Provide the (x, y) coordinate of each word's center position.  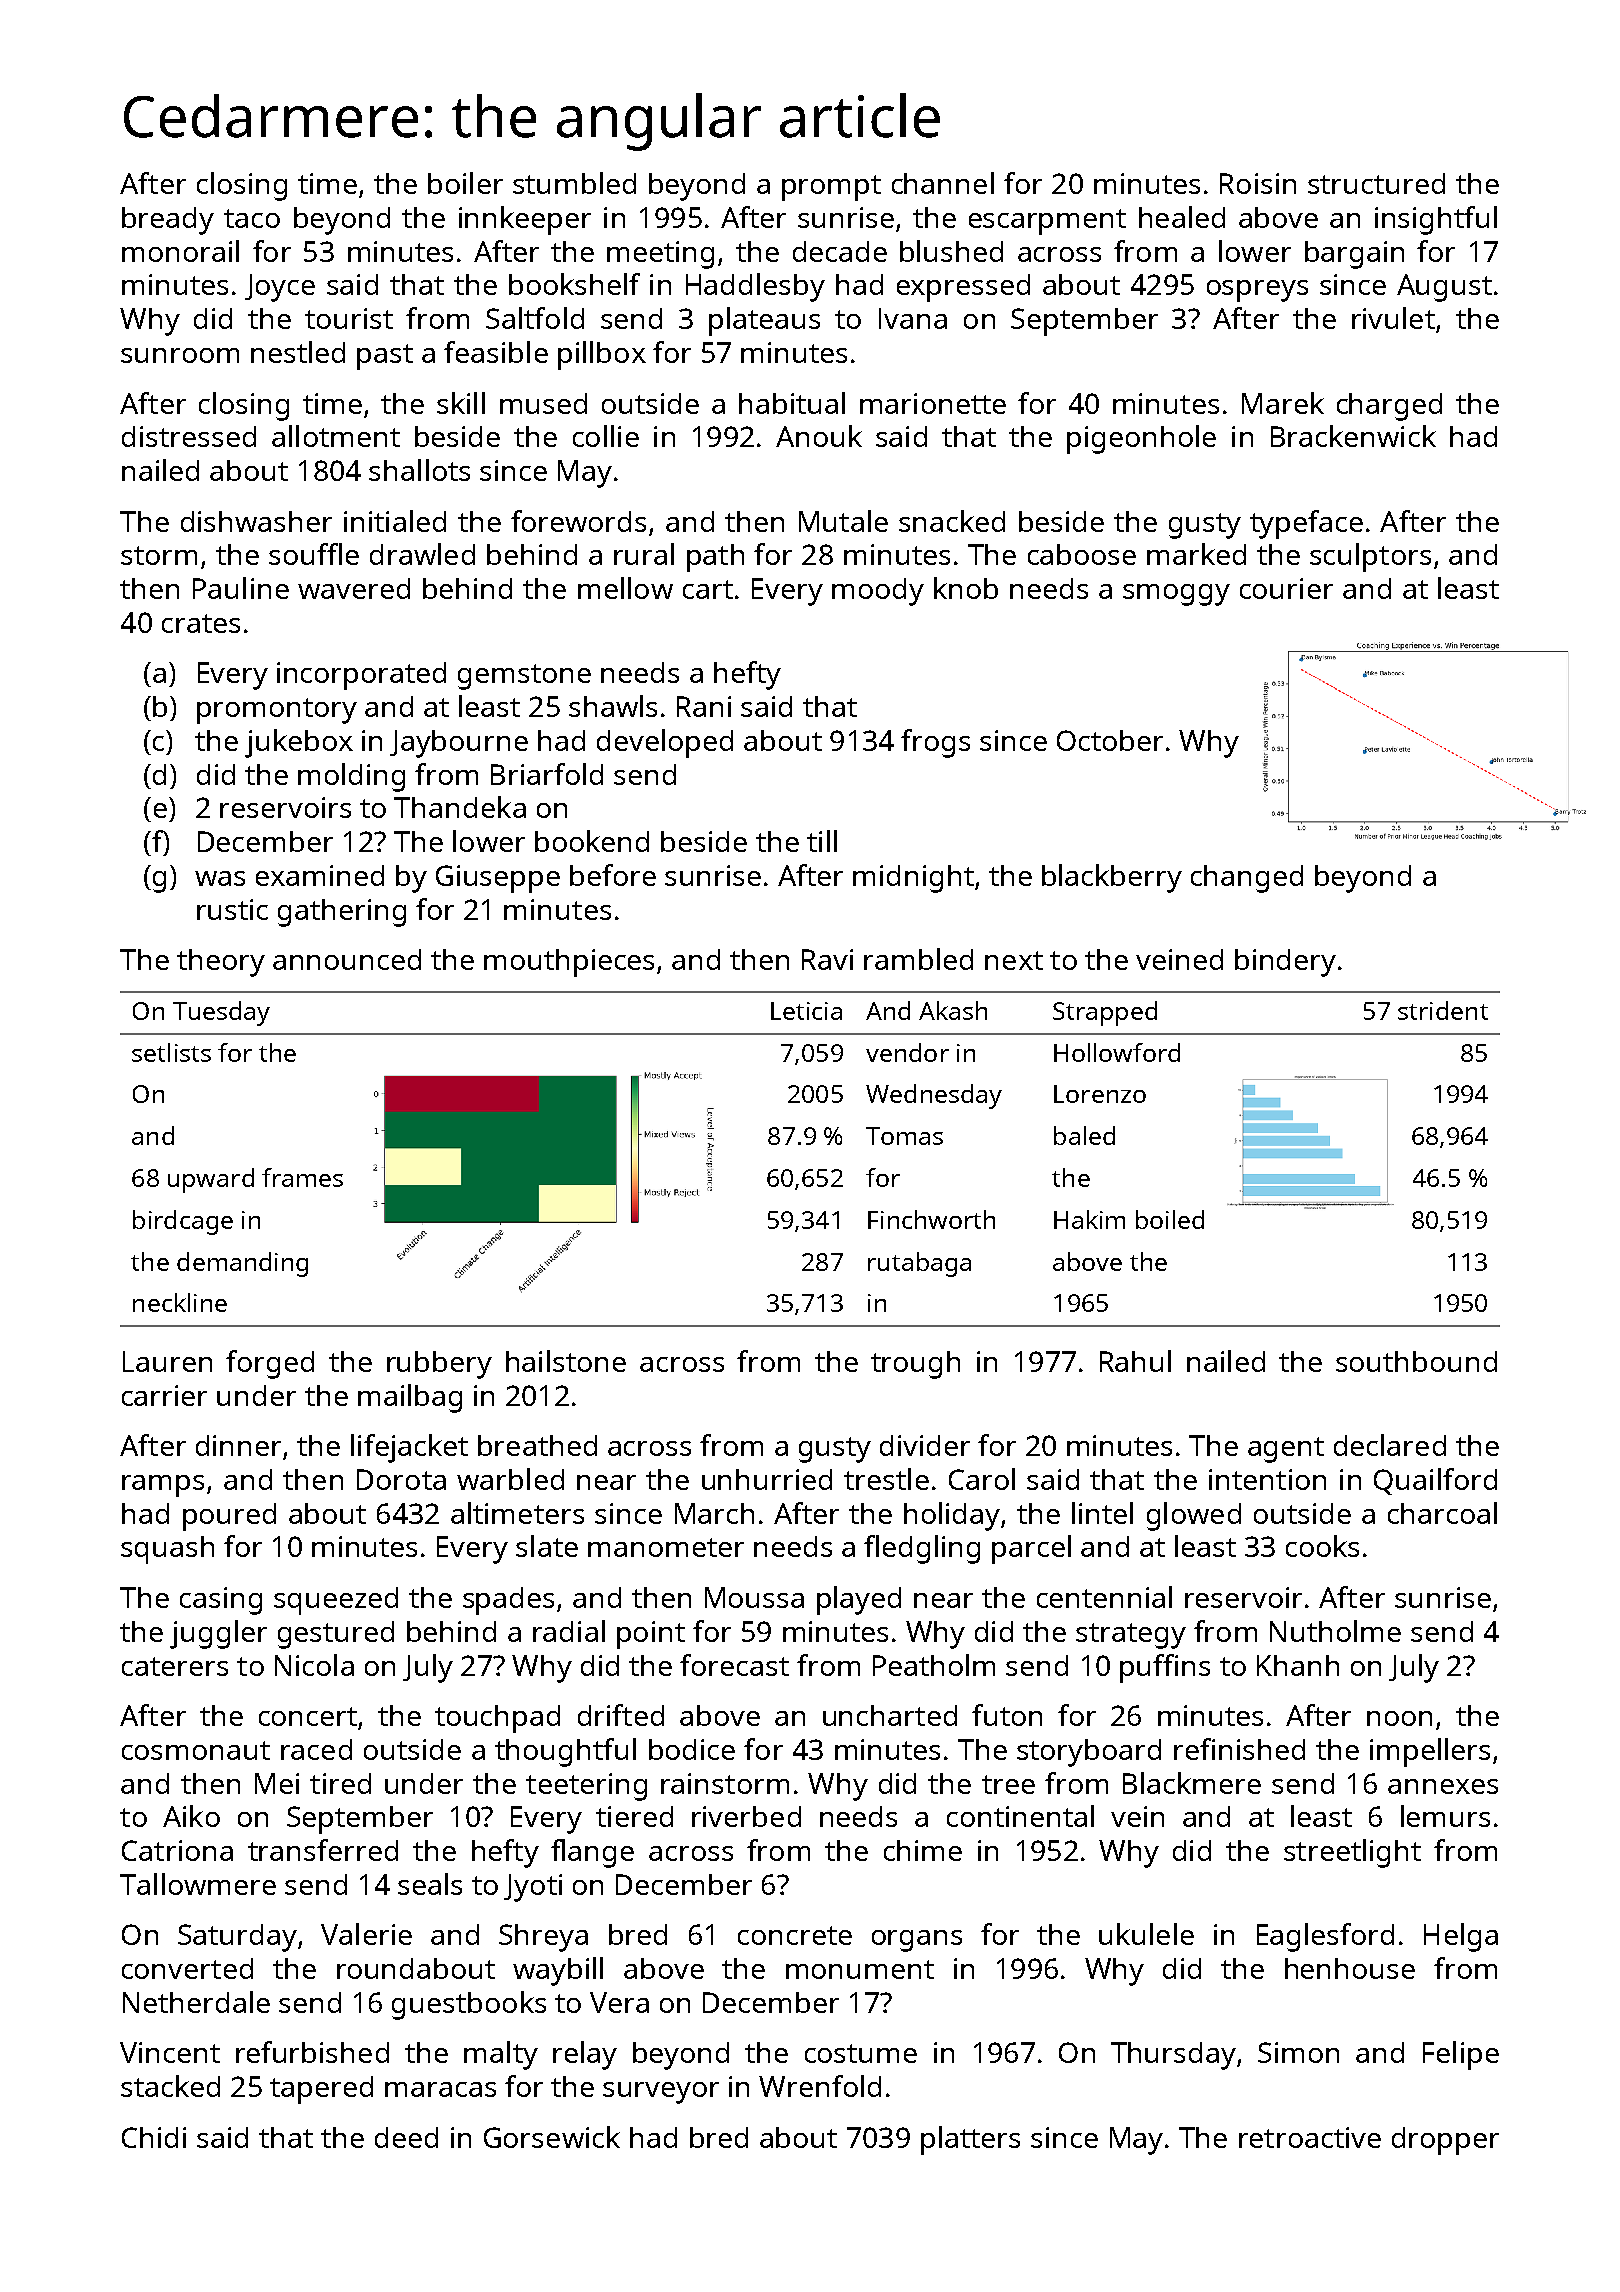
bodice (692, 1749)
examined (320, 875)
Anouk (819, 436)
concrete (795, 1935)
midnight (913, 879)
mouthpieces (569, 963)
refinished (1239, 1749)
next (1014, 960)
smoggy (1176, 595)
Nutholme (1335, 1631)
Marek (1283, 403)
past (385, 357)
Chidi (154, 2137)
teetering (586, 1787)
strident (1443, 1010)
